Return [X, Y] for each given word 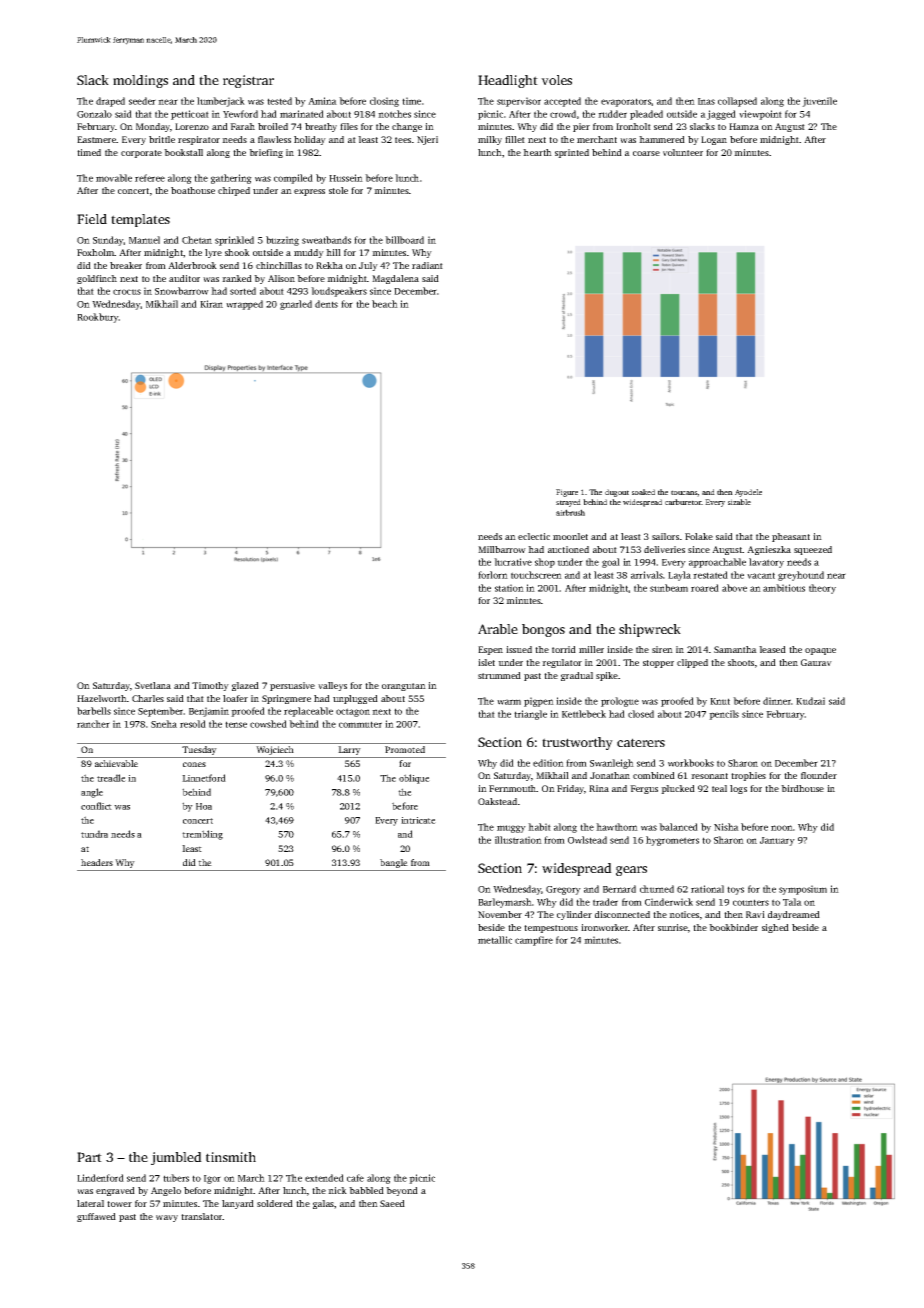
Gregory [563, 890]
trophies [748, 776]
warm [509, 702]
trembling [202, 835]
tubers [176, 1178]
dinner [777, 701]
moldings [140, 81]
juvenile [819, 102]
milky [490, 140]
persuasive [292, 686]
